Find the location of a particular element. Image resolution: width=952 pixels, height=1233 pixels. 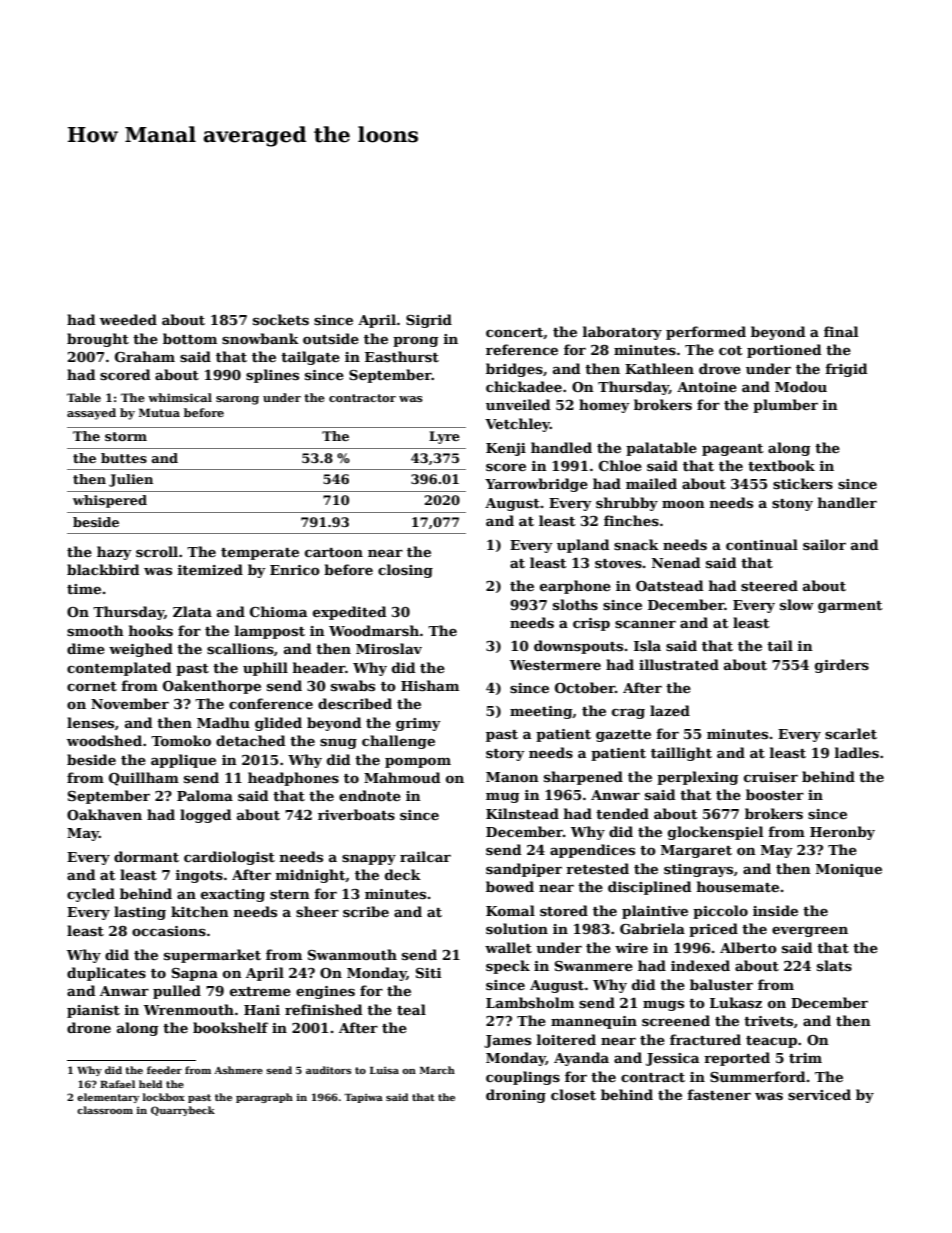

paragraph is located at coordinates (264, 1098).
